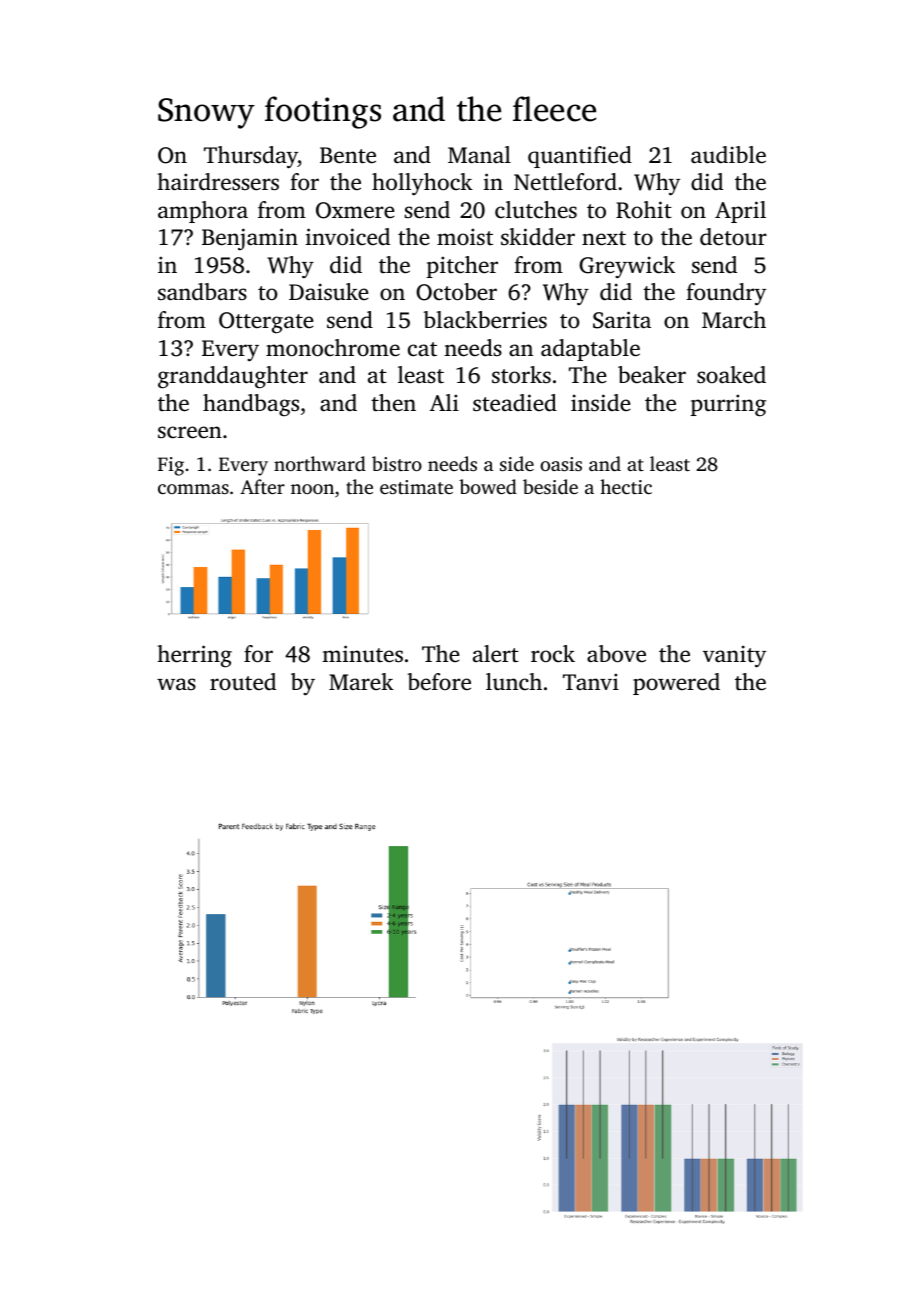  What do you see at coordinates (262, 486) in the page?
I see `After` at bounding box center [262, 486].
